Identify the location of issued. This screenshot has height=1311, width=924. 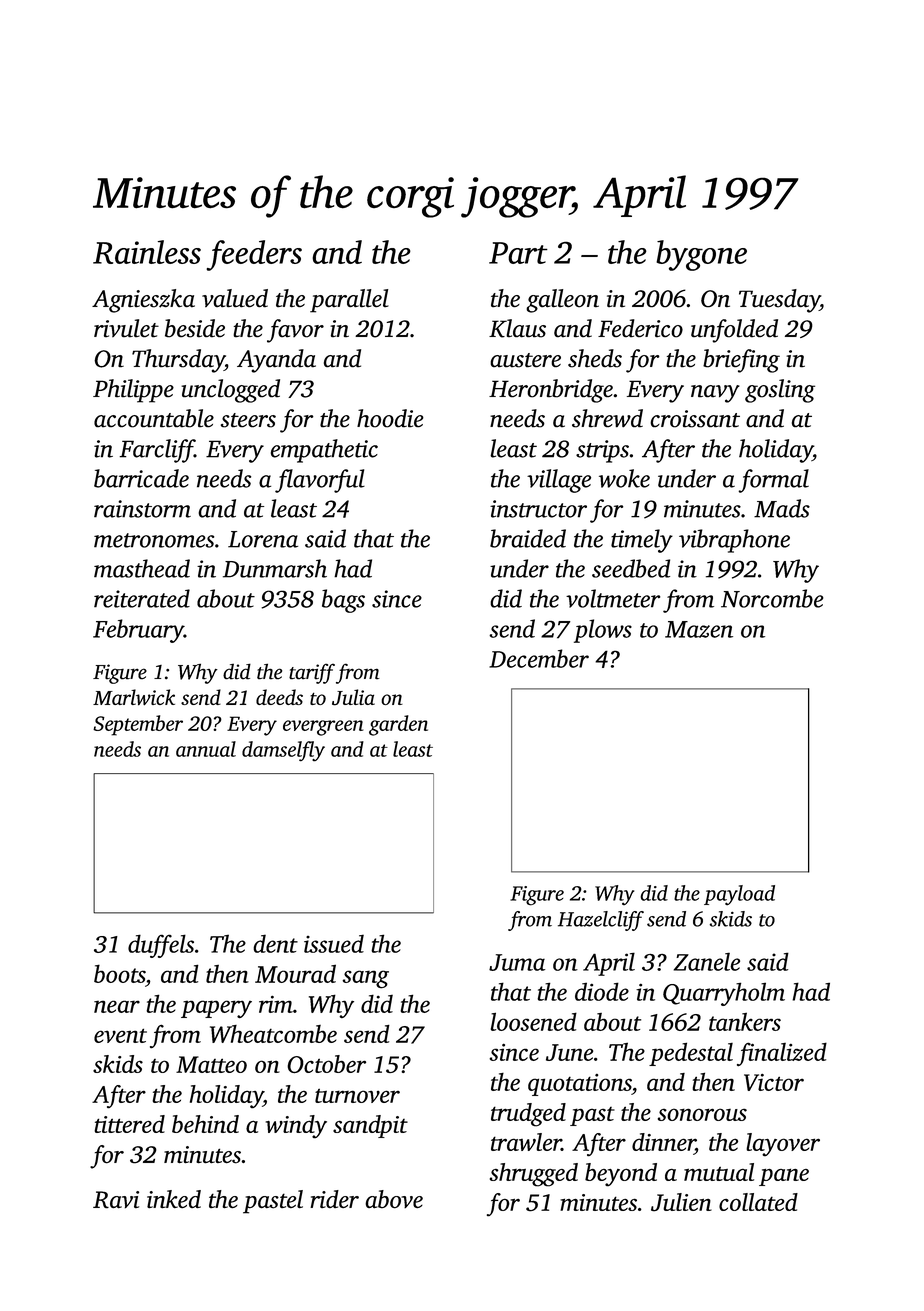
(334, 943).
